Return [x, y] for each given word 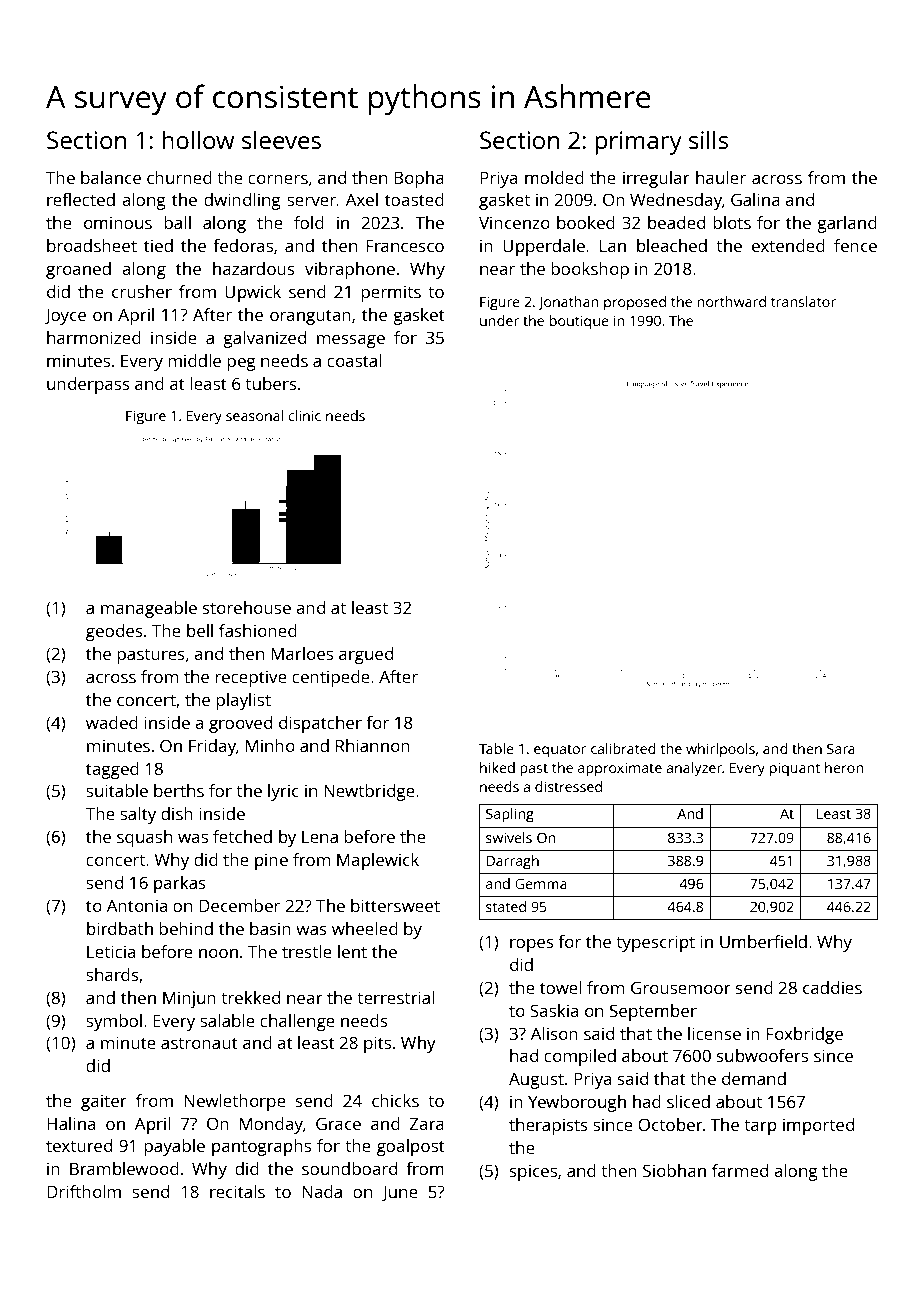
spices [533, 1172]
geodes [114, 632]
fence [855, 245]
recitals [237, 1191]
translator [803, 301]
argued [366, 655]
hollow [198, 139]
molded [554, 177]
